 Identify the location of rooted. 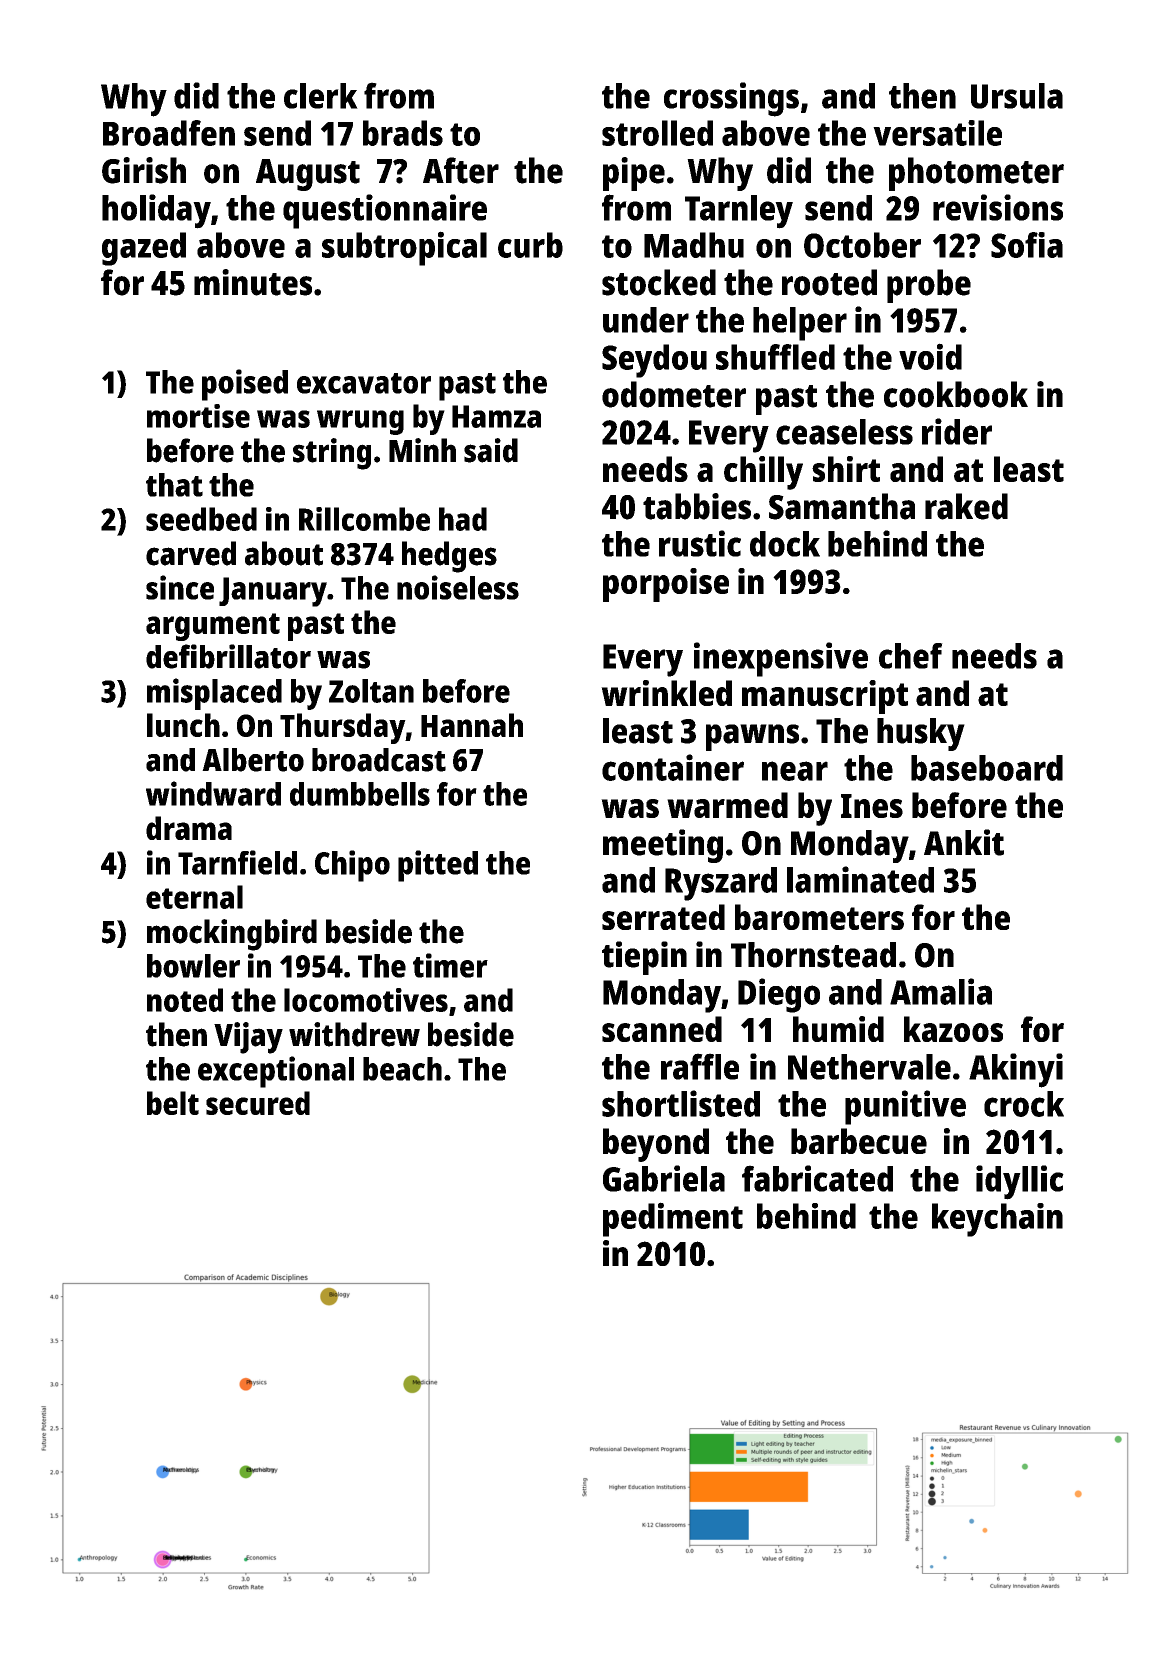
(829, 282).
